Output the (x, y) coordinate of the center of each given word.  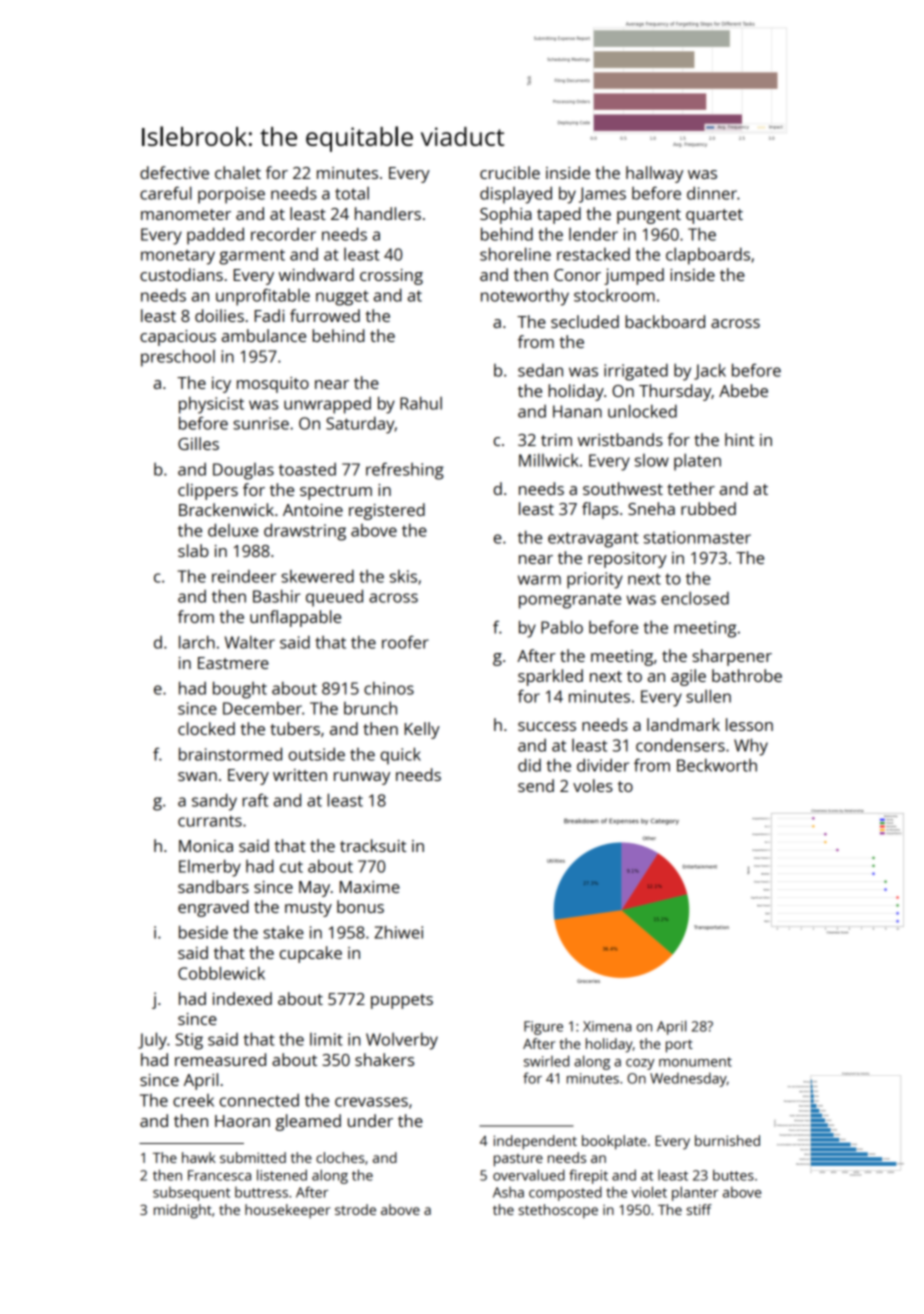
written (300, 775)
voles (593, 785)
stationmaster (697, 537)
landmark (683, 724)
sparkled (550, 677)
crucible (510, 172)
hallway (654, 174)
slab (193, 550)
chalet (238, 172)
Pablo (562, 627)
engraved (213, 908)
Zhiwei (398, 932)
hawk (199, 1157)
